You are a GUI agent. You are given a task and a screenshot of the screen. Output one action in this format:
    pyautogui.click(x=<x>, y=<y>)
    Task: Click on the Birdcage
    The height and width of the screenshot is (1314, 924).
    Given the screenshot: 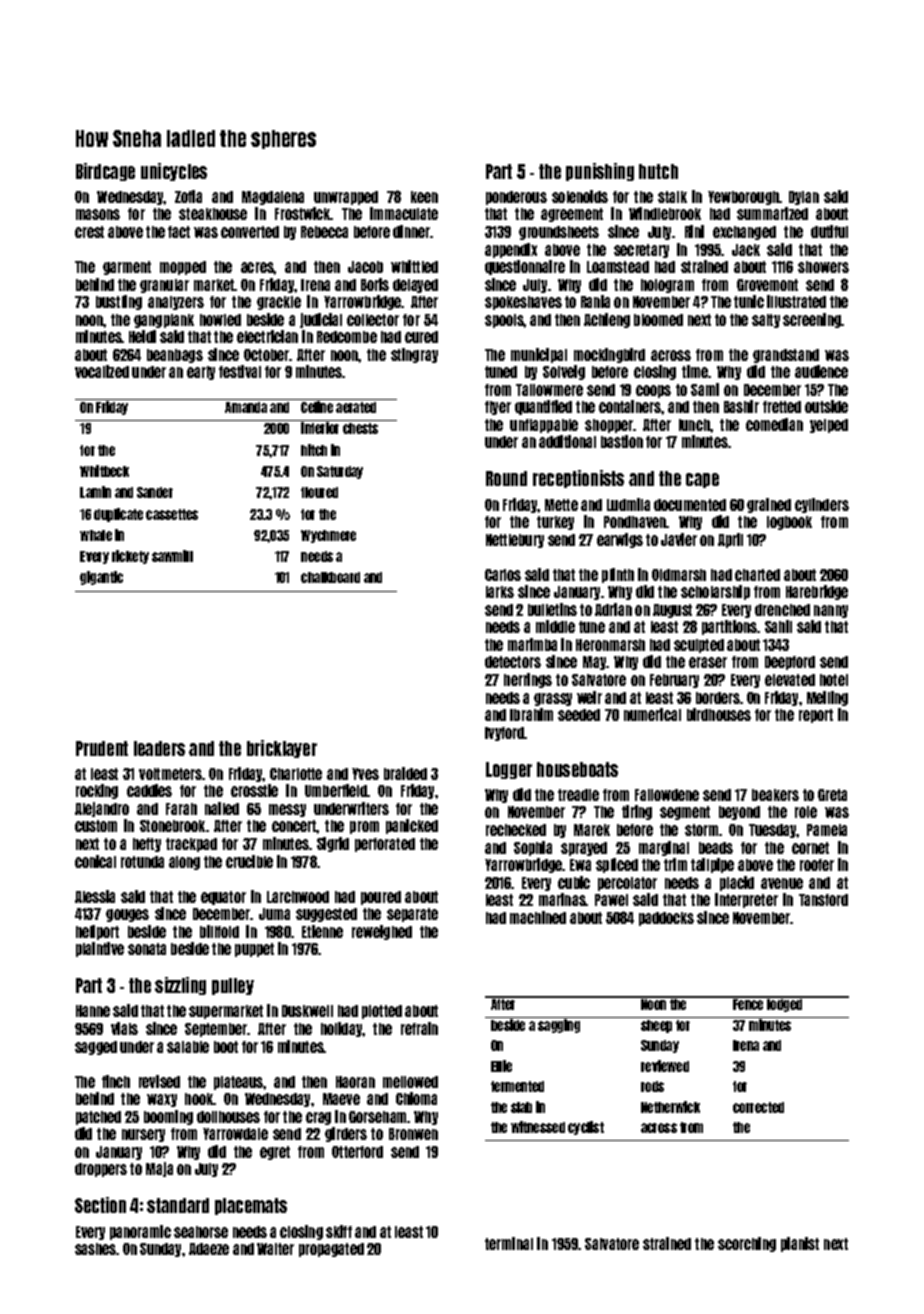 What is the action you would take?
    pyautogui.click(x=105, y=172)
